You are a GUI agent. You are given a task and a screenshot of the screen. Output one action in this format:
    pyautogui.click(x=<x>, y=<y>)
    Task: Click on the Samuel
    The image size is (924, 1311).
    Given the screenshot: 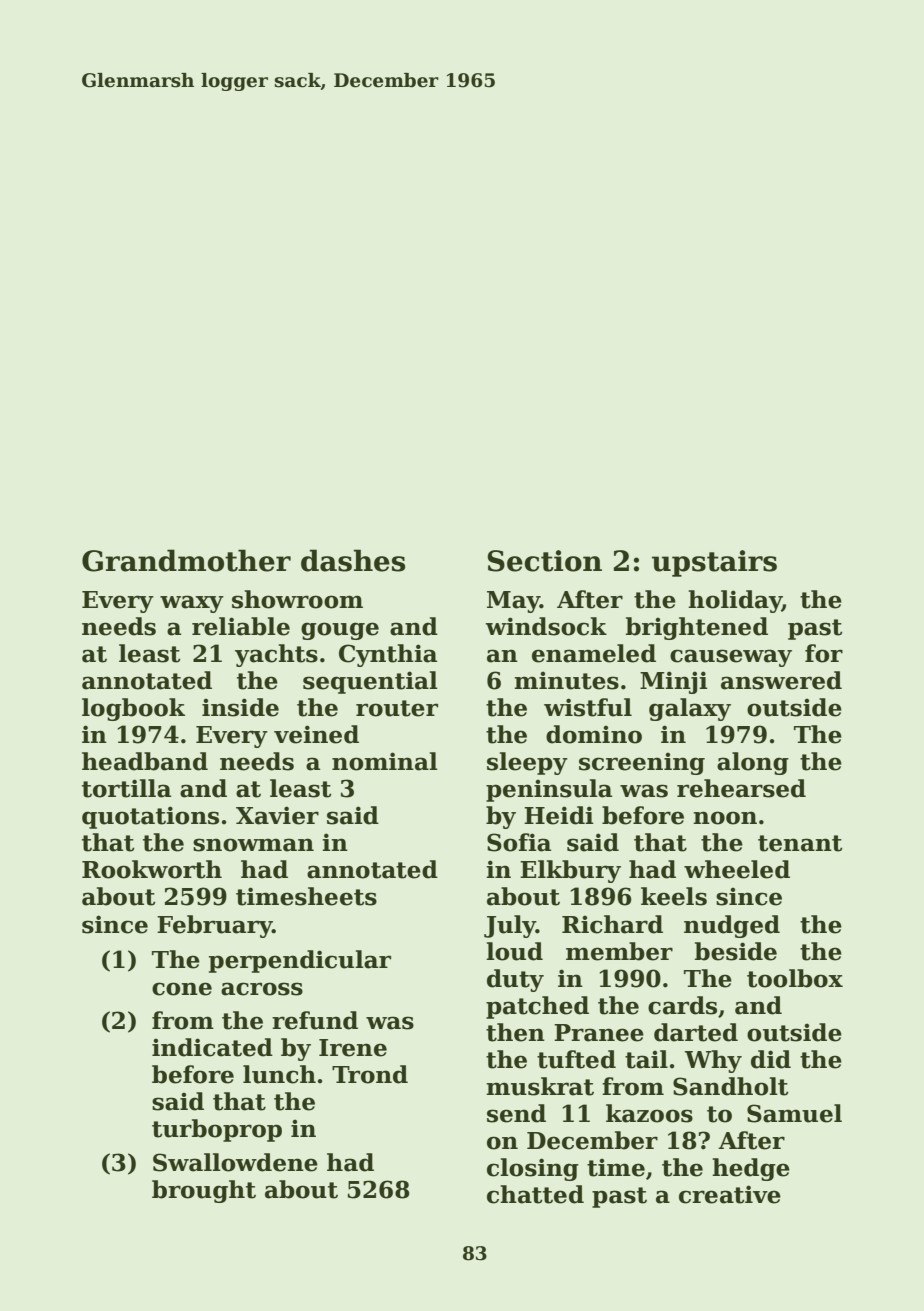 What is the action you would take?
    pyautogui.click(x=794, y=1113)
